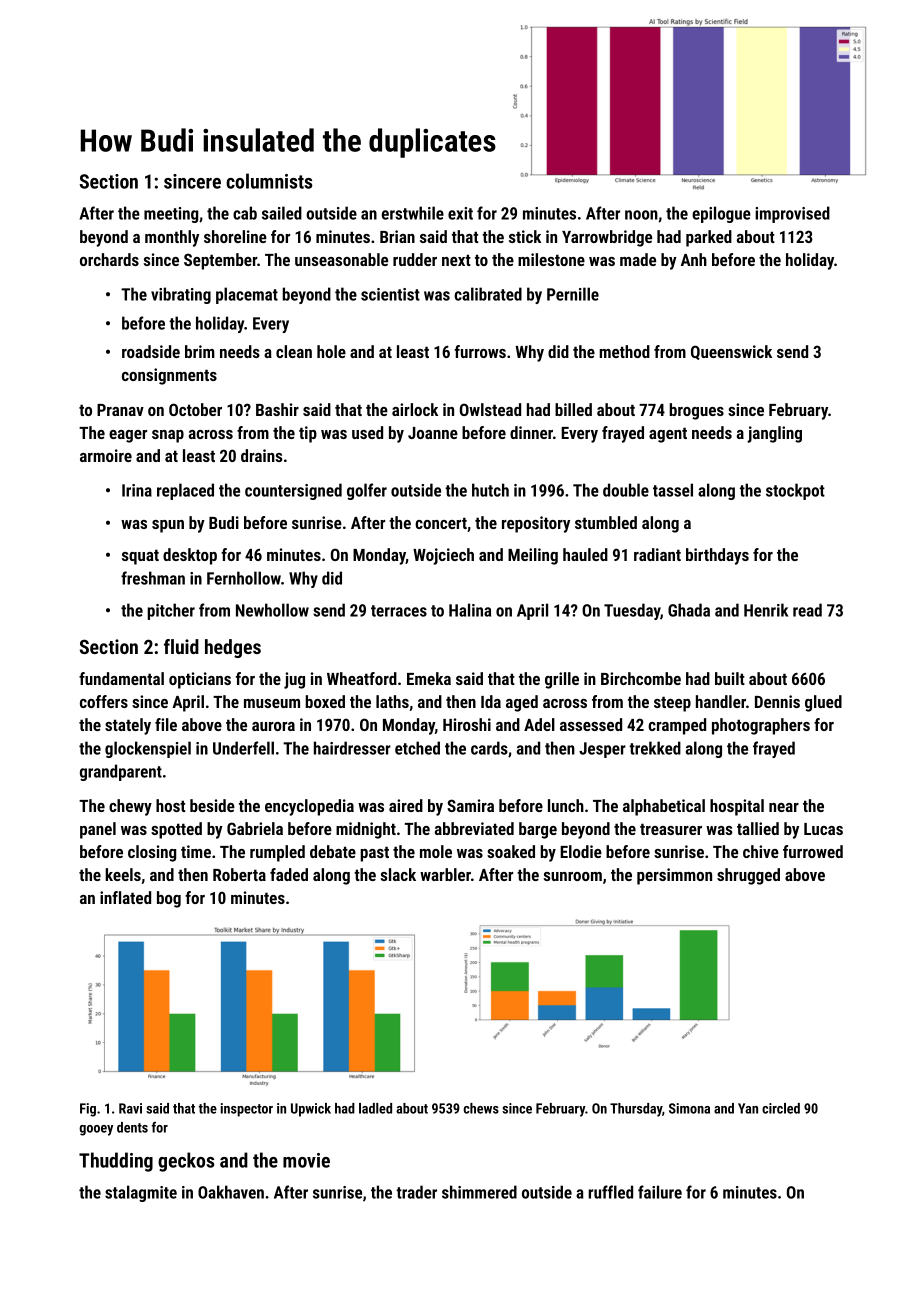 The image size is (924, 1308). I want to click on repository, so click(536, 524).
